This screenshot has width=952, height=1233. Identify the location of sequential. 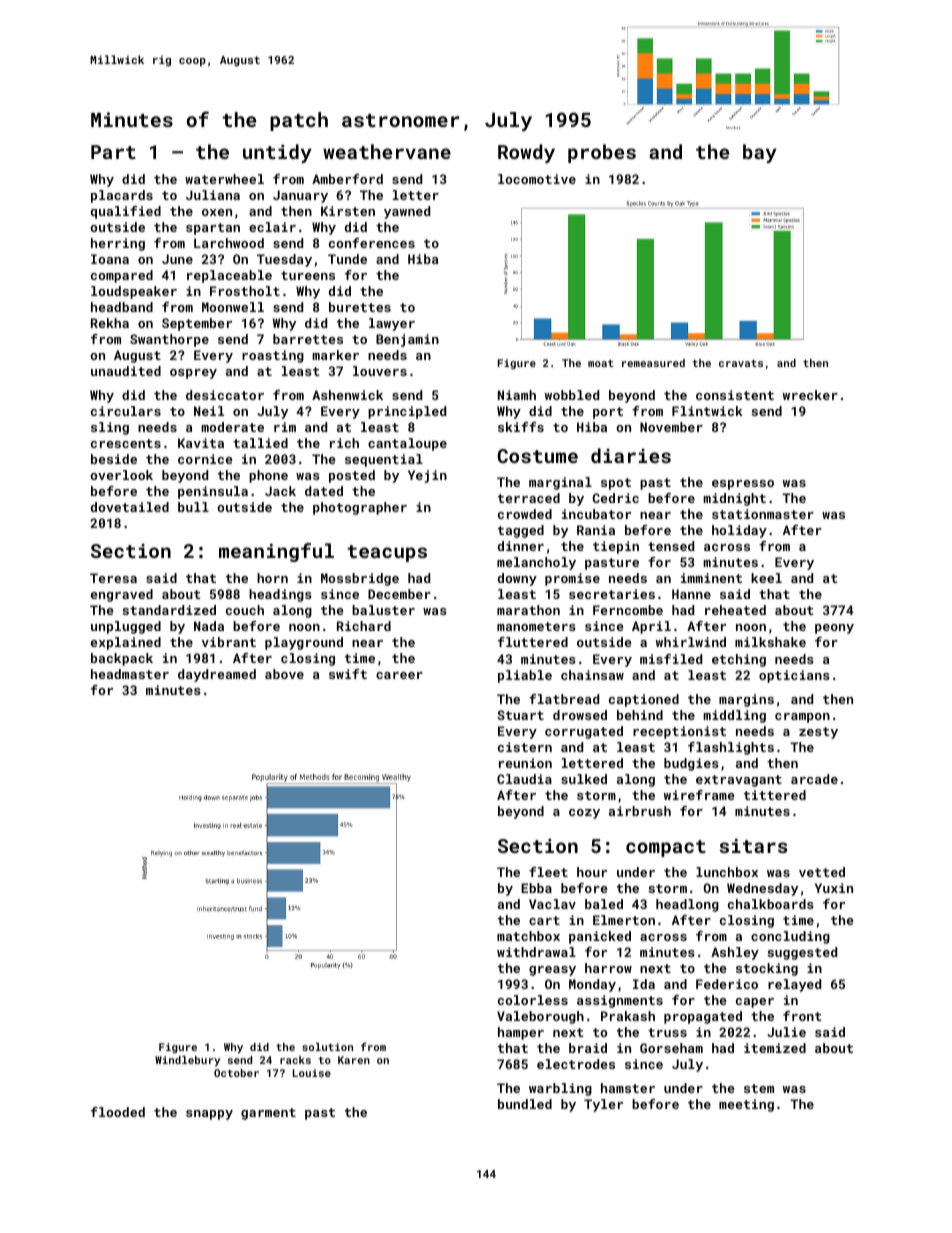
(384, 460).
